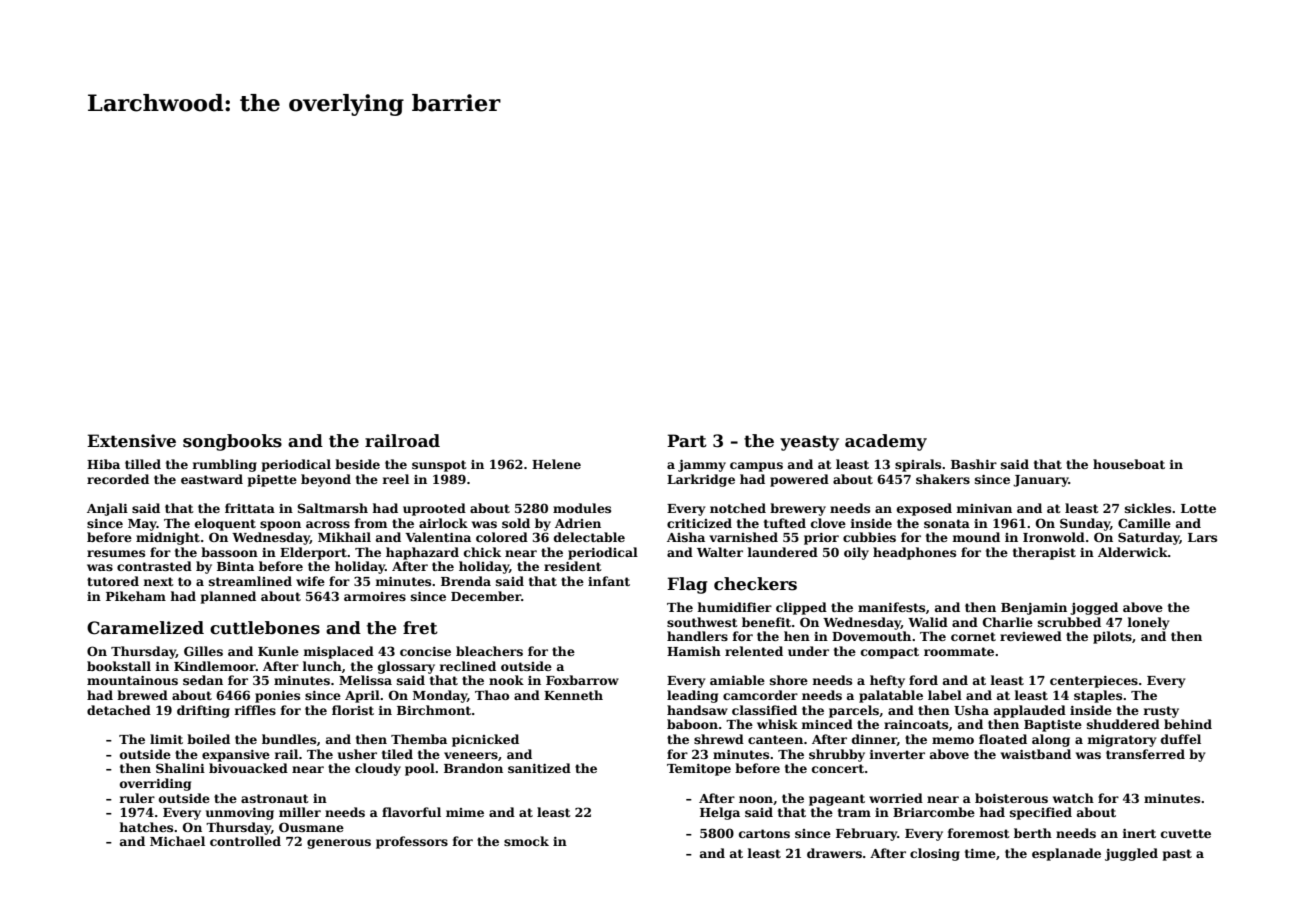  Describe the element at coordinates (1133, 552) in the screenshot. I see `Alderwick` at that location.
